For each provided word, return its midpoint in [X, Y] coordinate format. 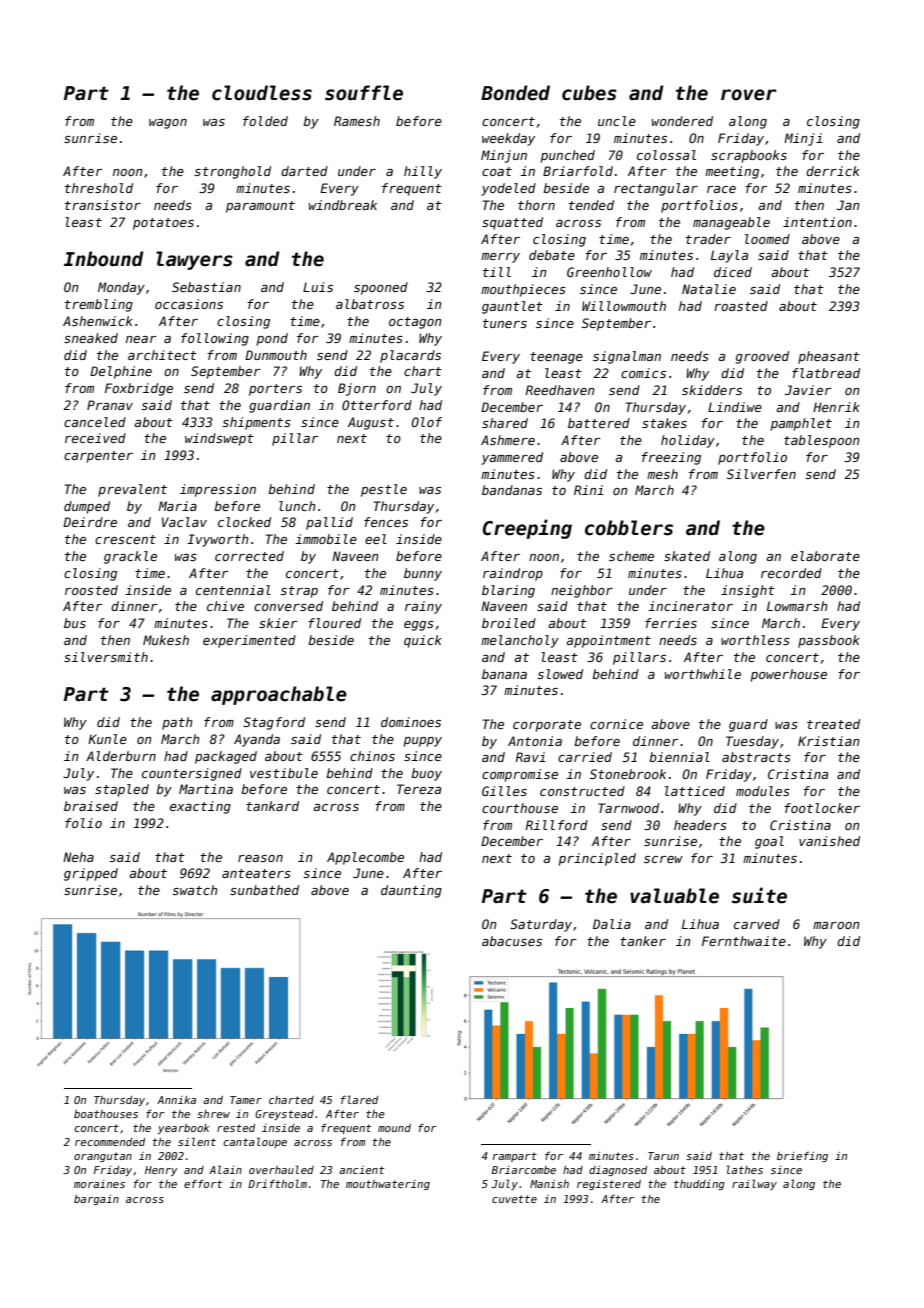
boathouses [106, 1114]
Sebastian [206, 287]
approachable [279, 695]
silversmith [106, 657]
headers [700, 825]
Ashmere [508, 440]
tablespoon [822, 441]
